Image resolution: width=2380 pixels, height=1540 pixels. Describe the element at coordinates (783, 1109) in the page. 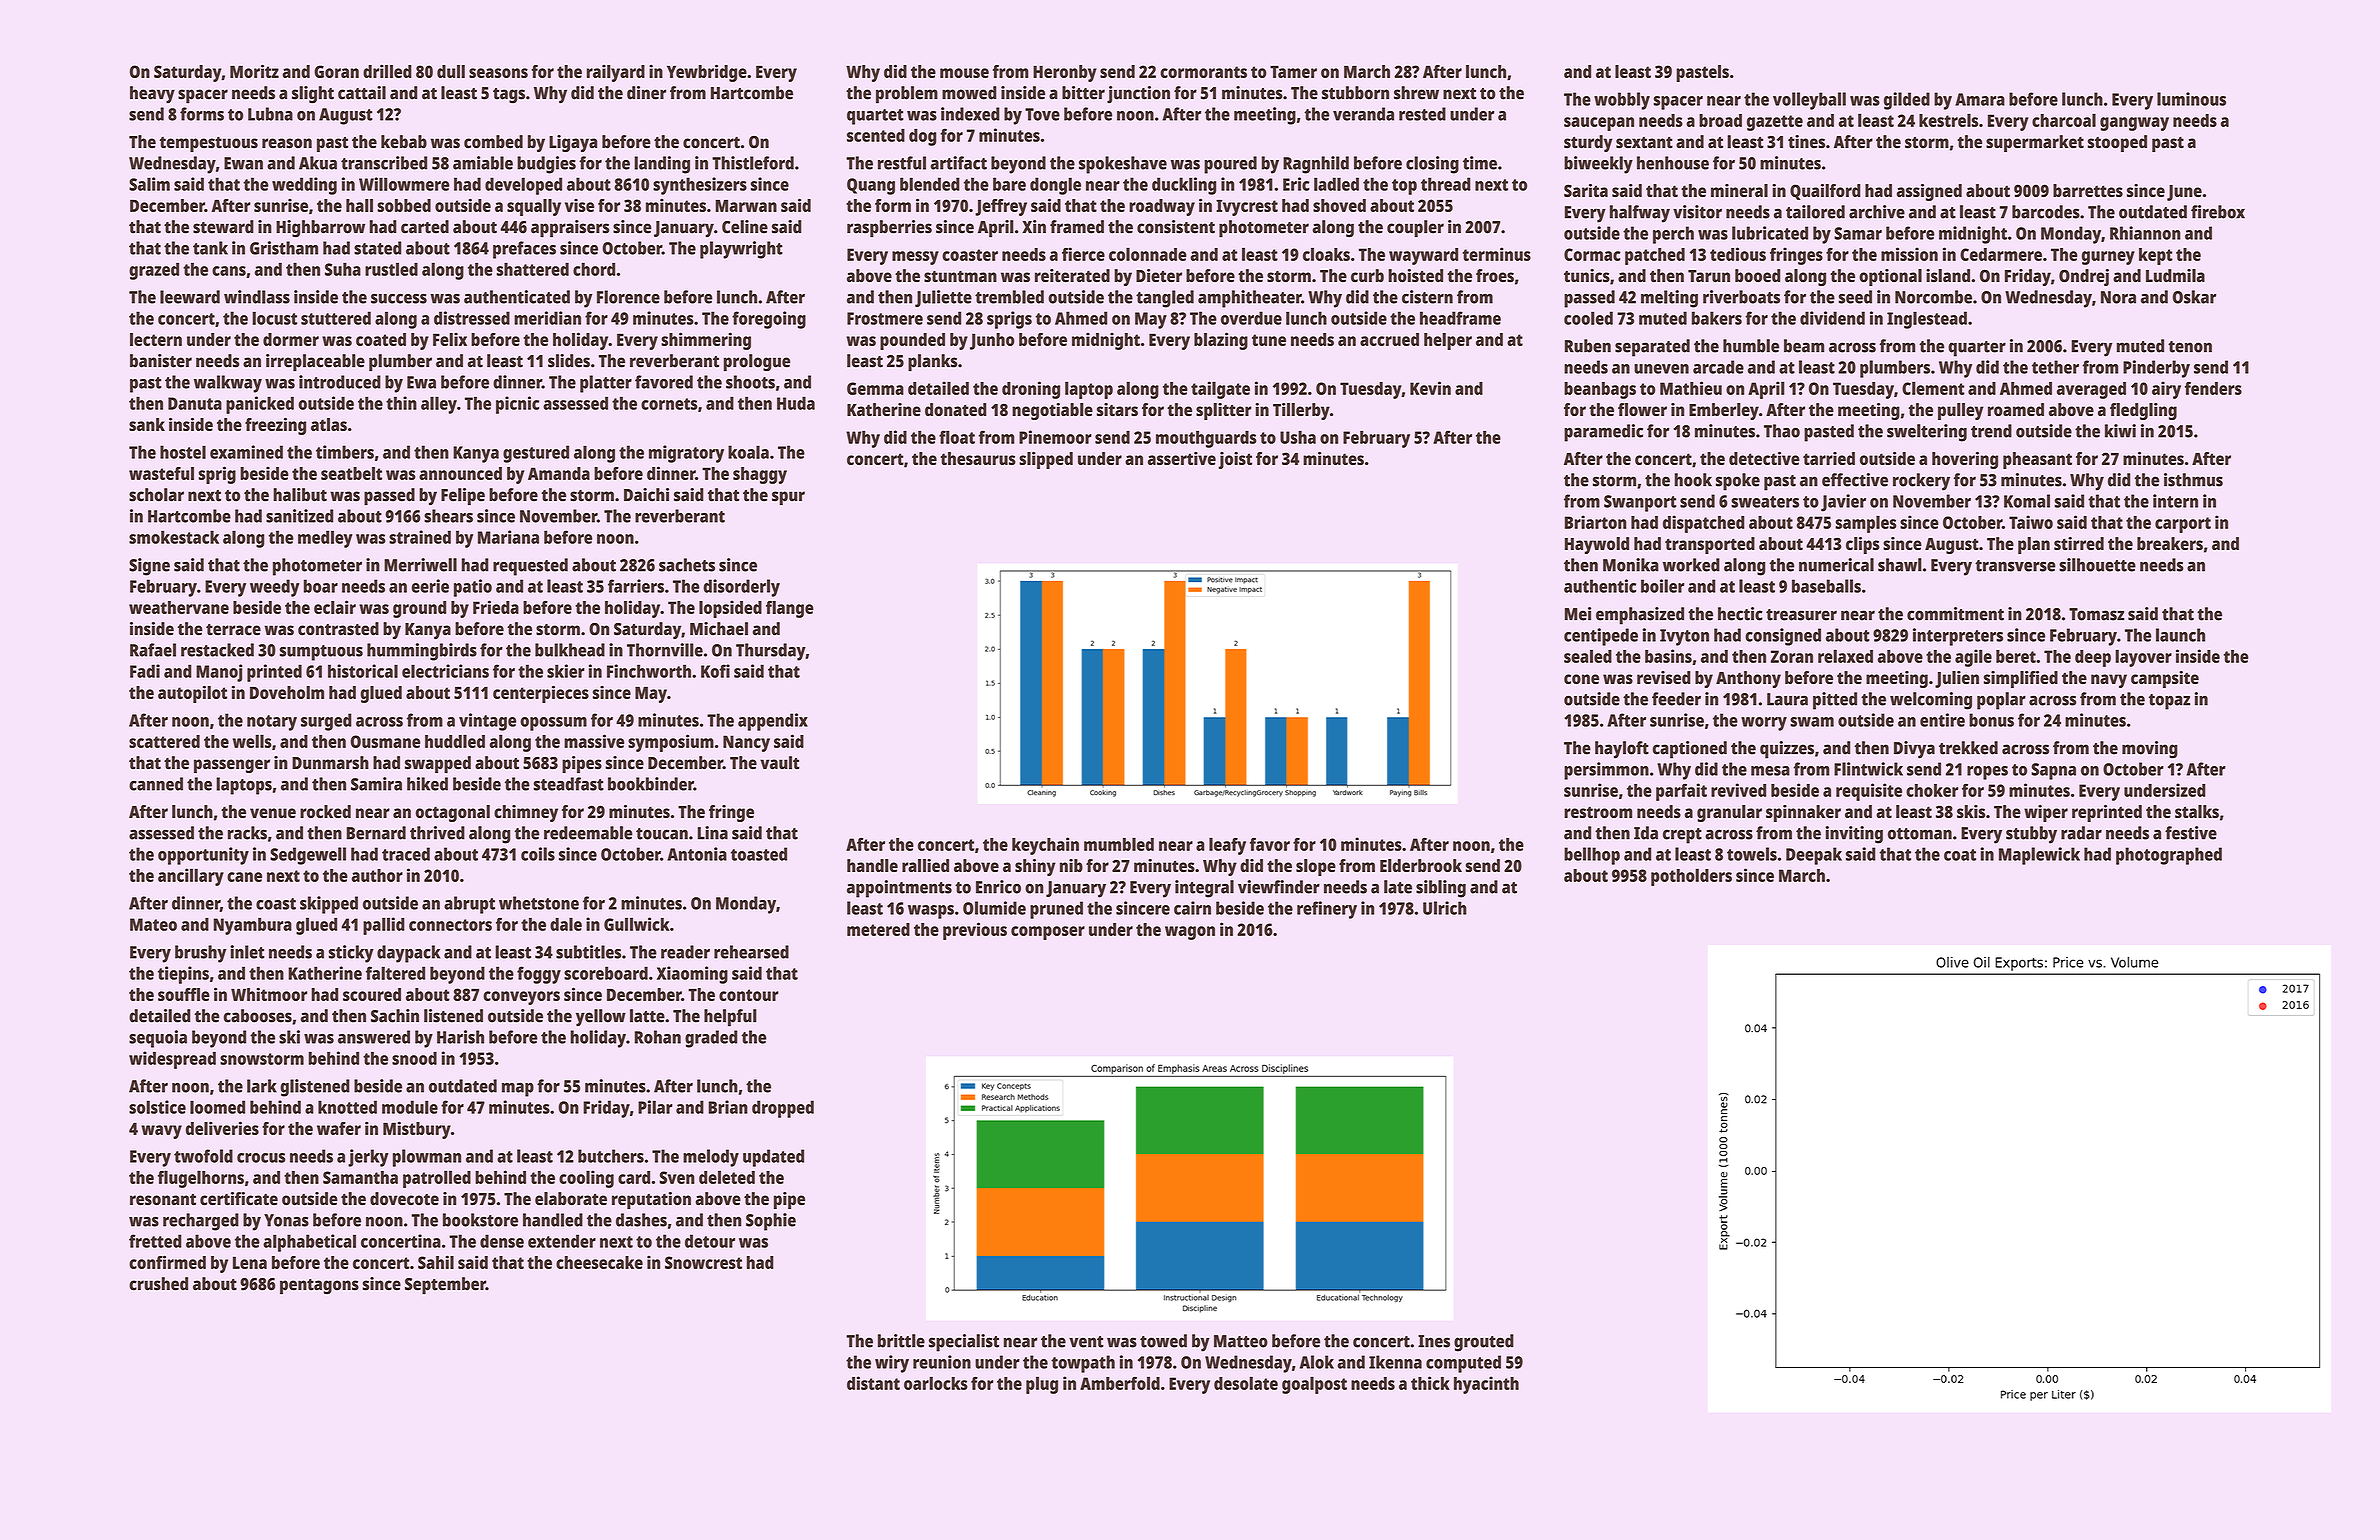

I see `dropped` at that location.
